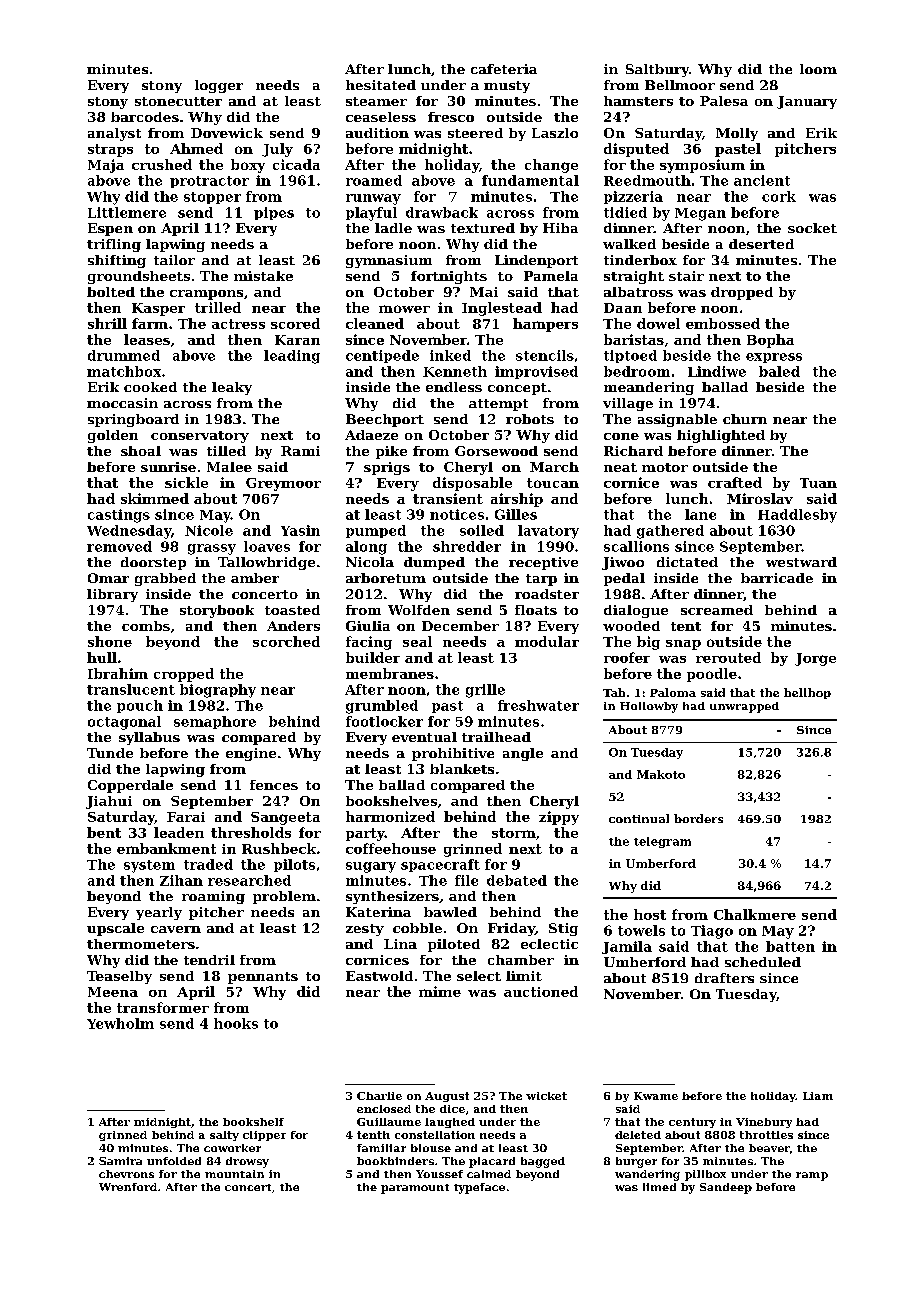  I want to click on tarp, so click(541, 580).
